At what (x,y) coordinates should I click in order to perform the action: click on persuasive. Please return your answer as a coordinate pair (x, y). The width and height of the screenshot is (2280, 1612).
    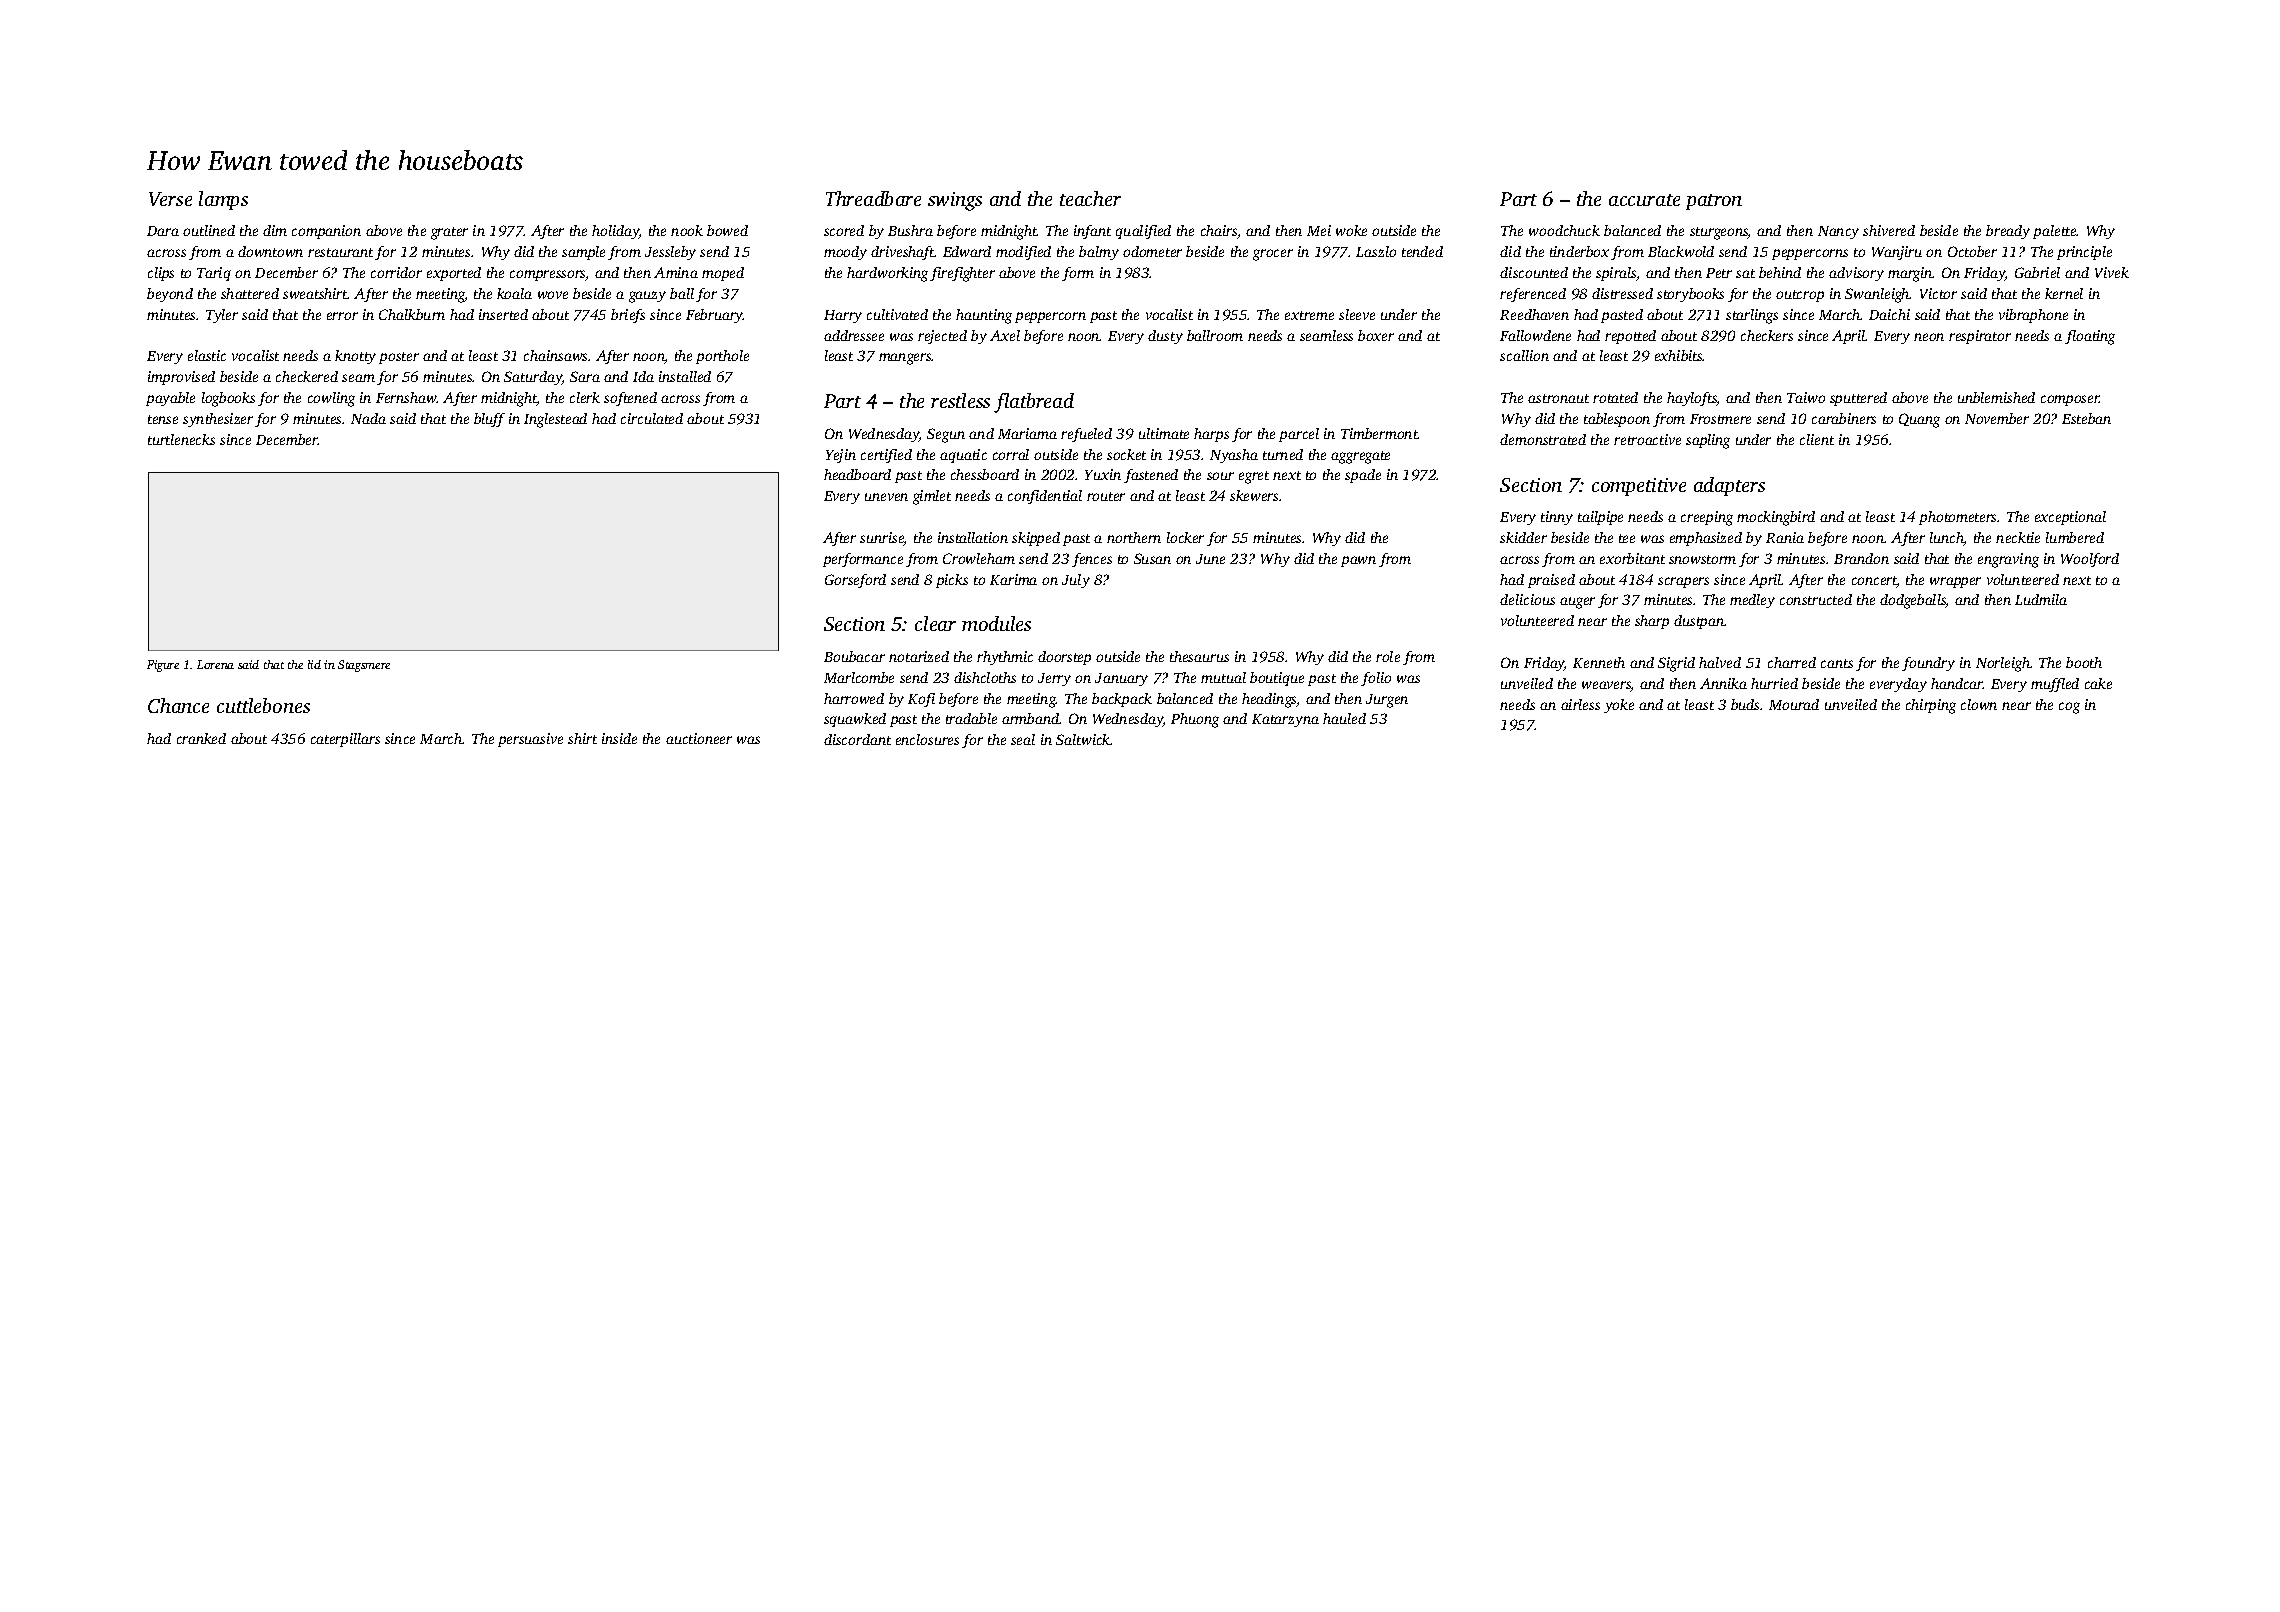
    Looking at the image, I should click on (530, 740).
